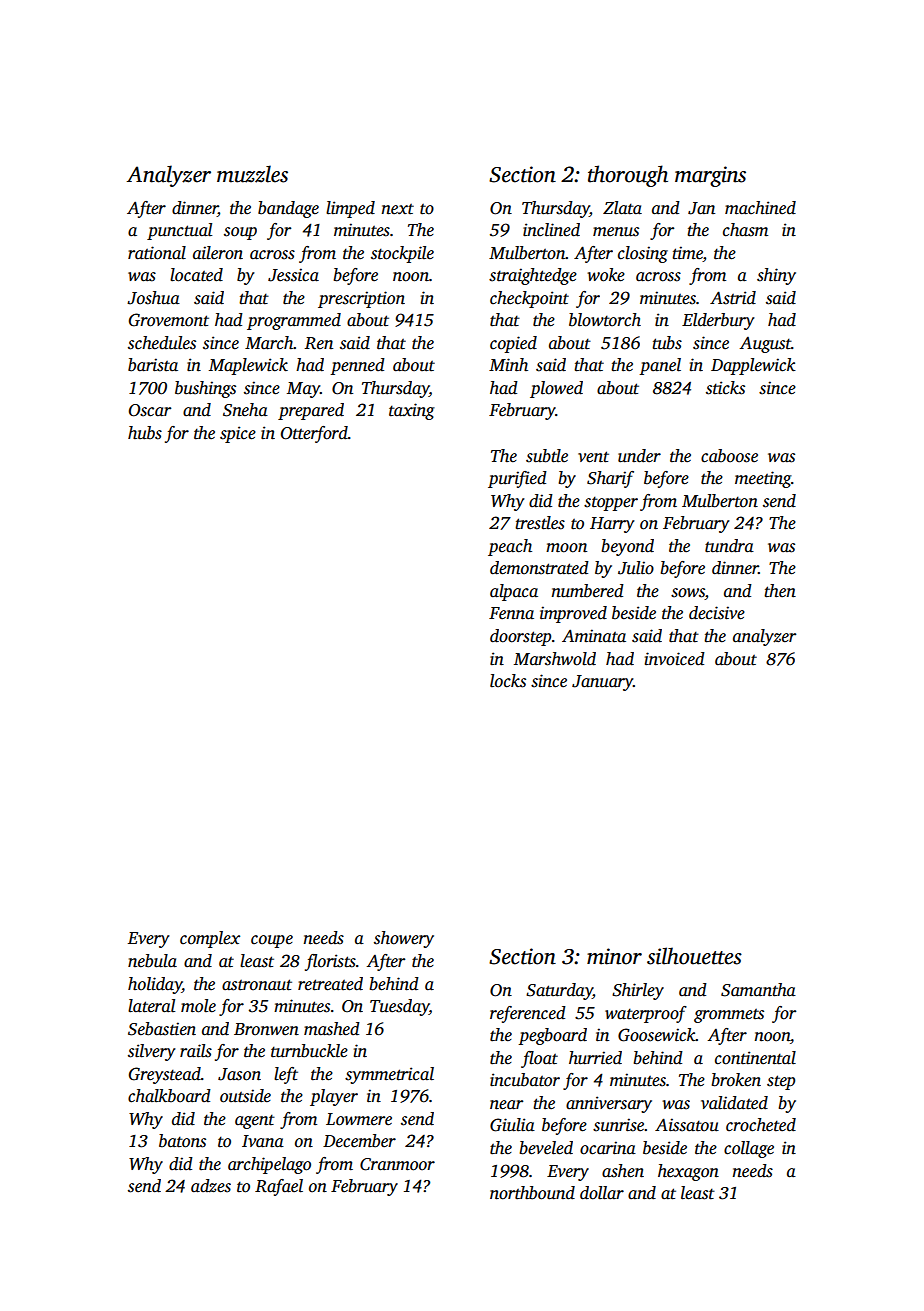  I want to click on coupe, so click(272, 941).
